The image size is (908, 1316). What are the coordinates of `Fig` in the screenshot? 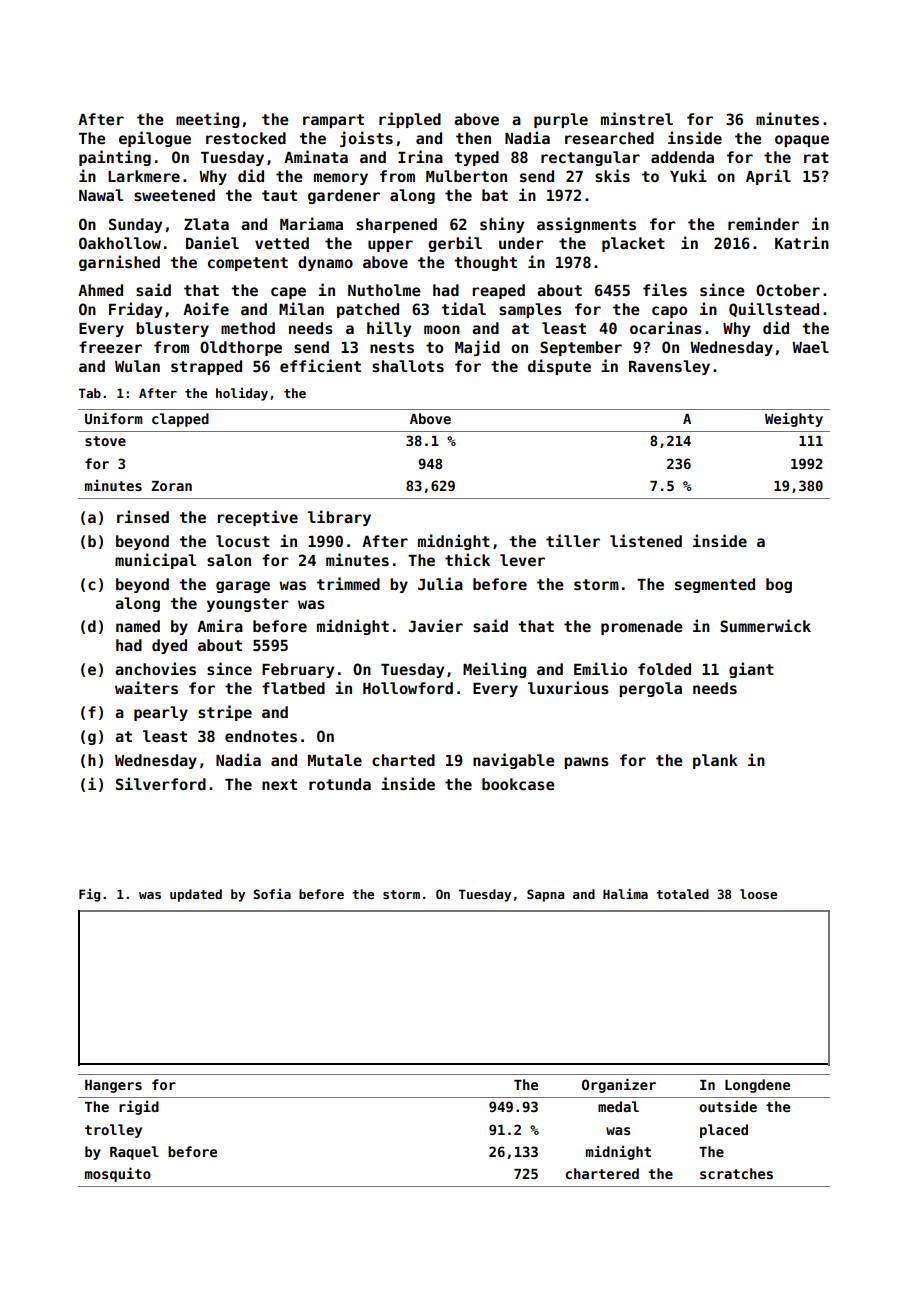 It's located at (89, 895).
